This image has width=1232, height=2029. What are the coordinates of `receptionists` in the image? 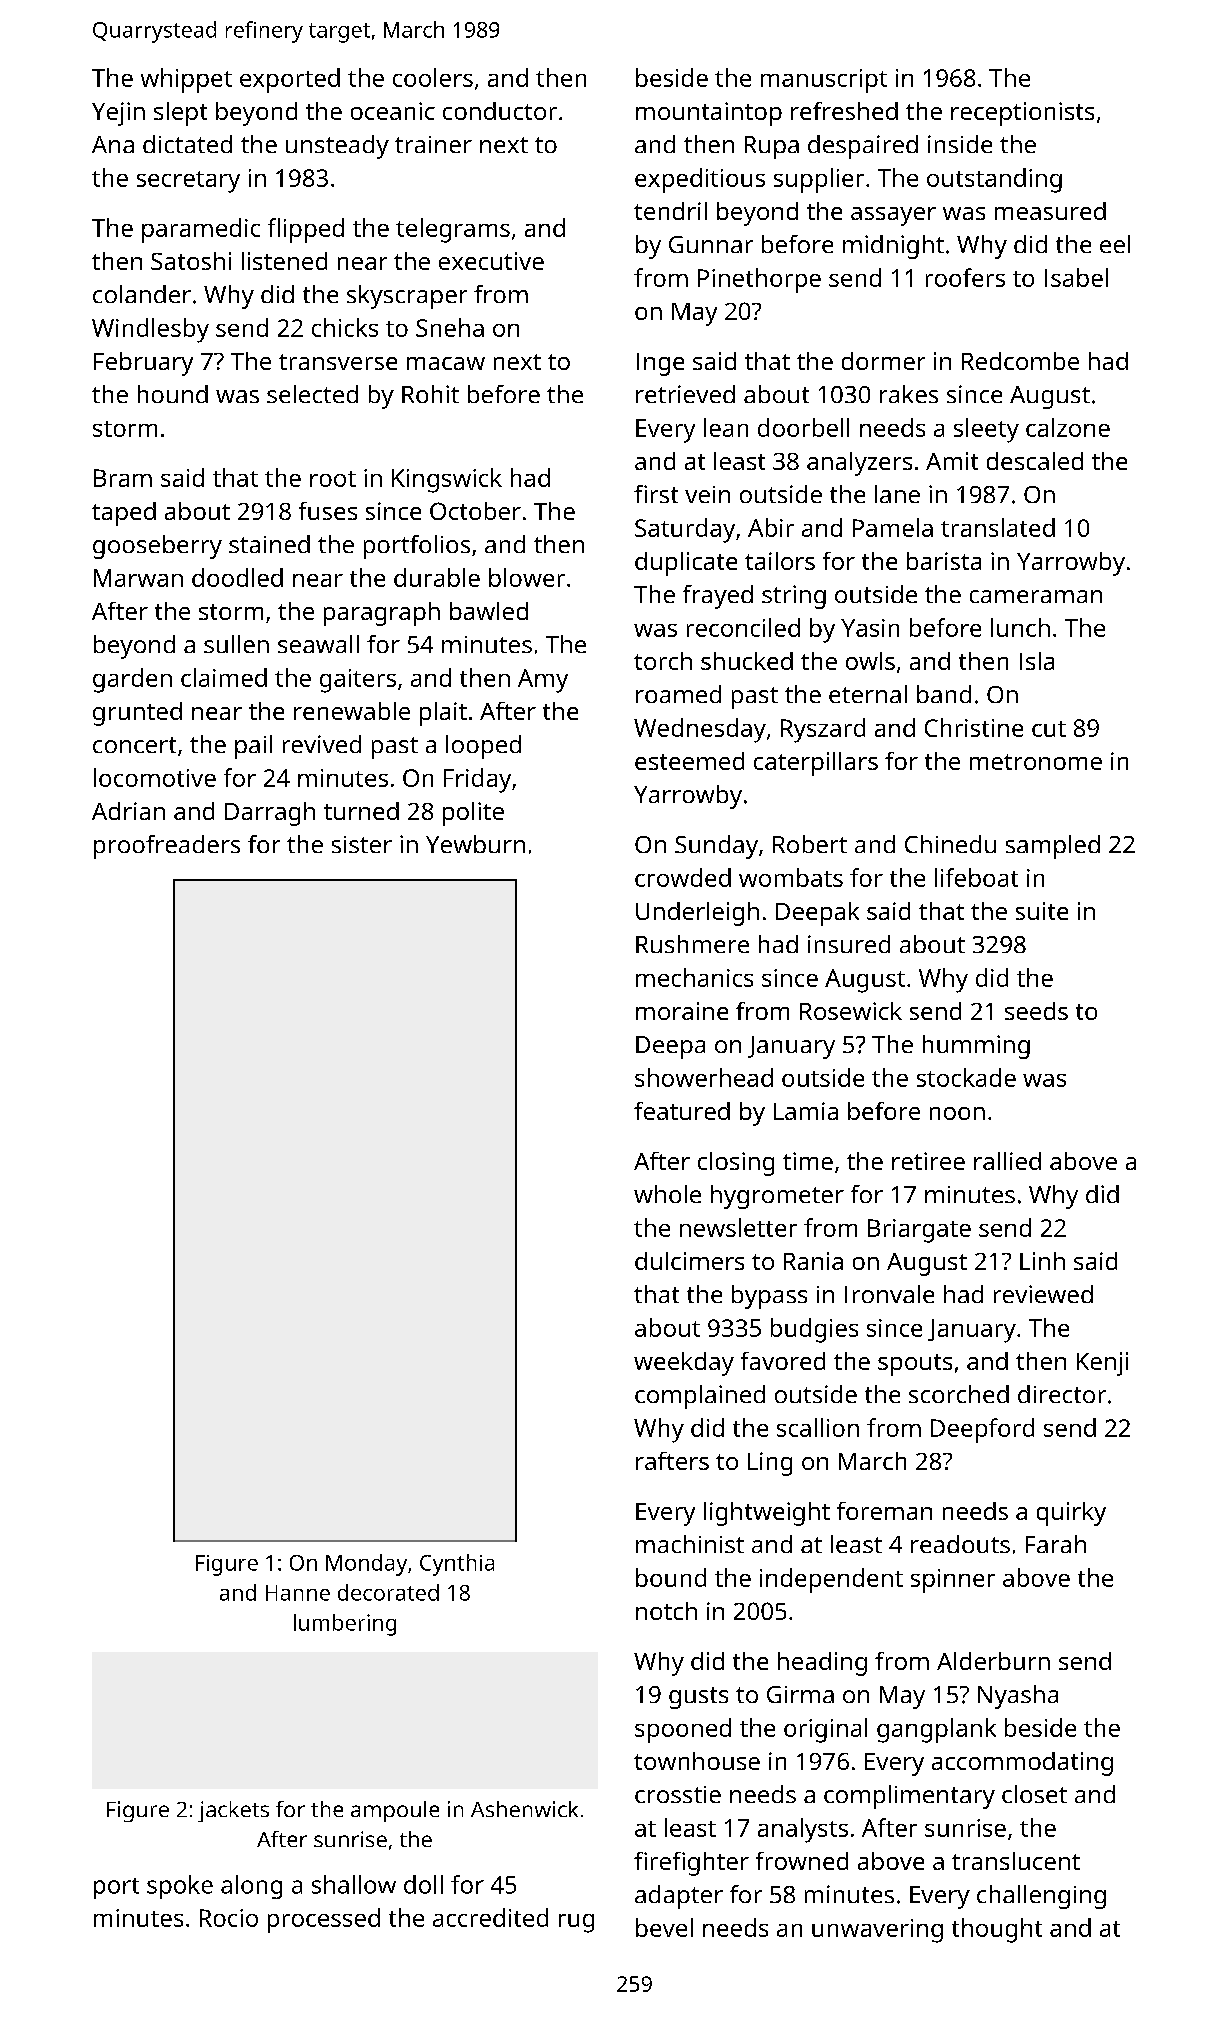 It's located at (1022, 114).
